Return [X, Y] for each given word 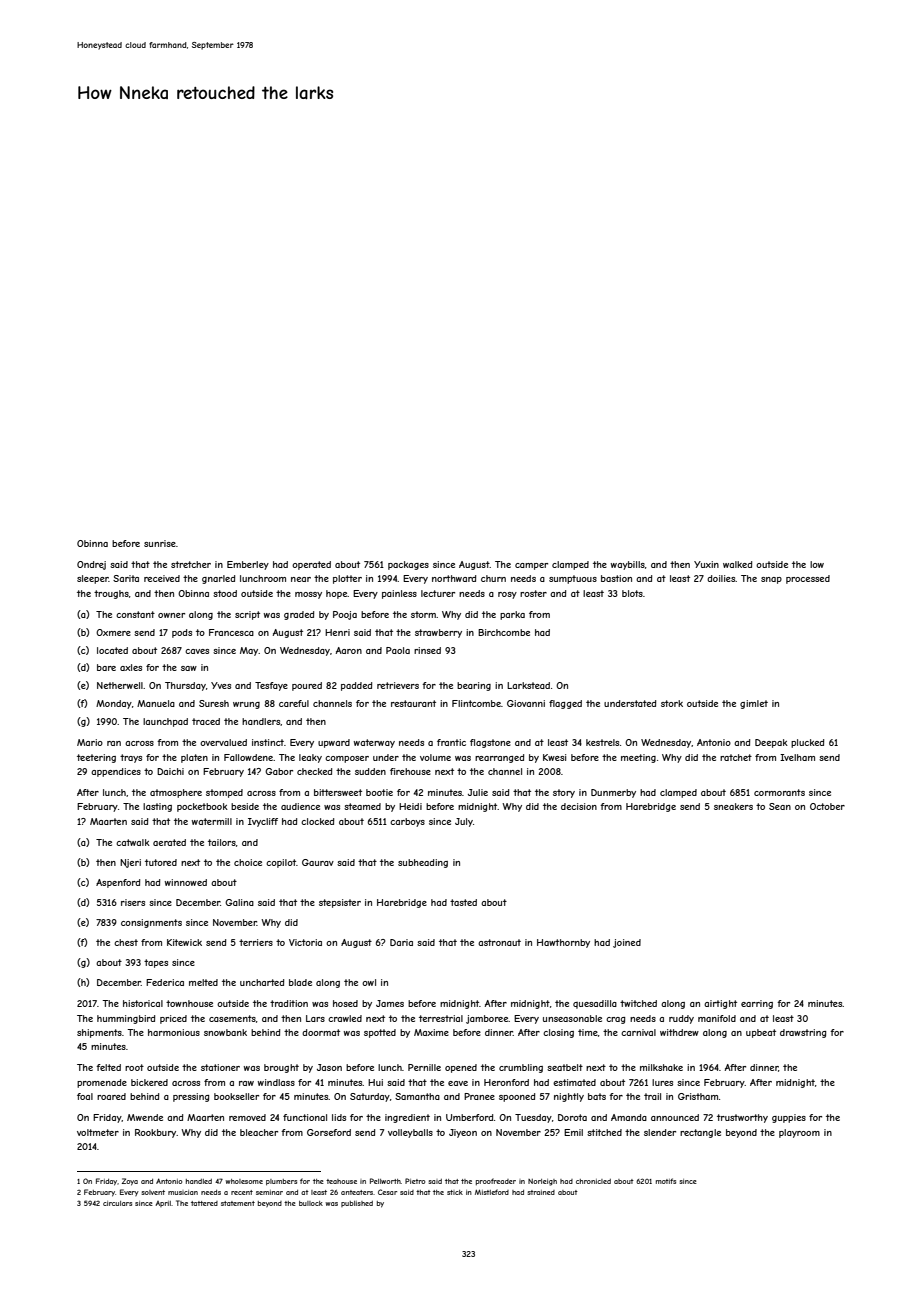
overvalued [223, 742]
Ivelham [797, 757]
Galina [239, 902]
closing [558, 1033]
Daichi [170, 771]
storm [423, 614]
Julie [478, 792]
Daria [401, 942]
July [464, 822]
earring [757, 1004]
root [134, 1067]
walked [737, 564]
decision [579, 806]
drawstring [803, 1033]
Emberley [248, 565]
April [163, 1204]
